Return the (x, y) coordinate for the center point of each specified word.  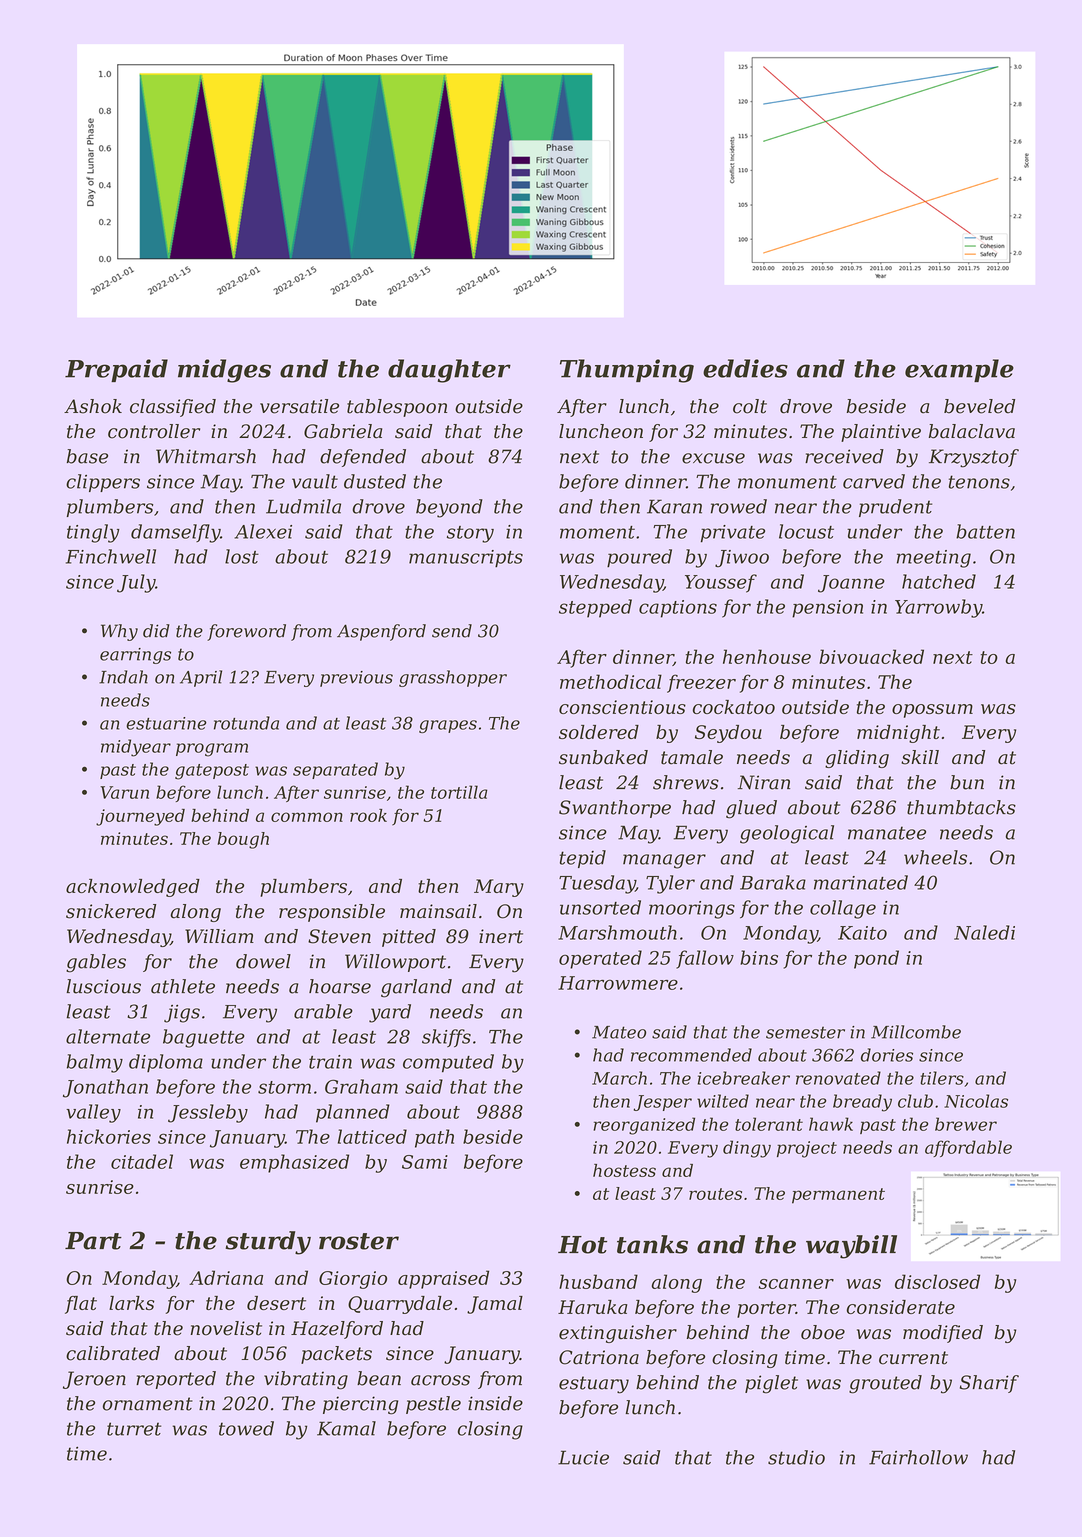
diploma (166, 1063)
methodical (611, 681)
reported (176, 1380)
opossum (932, 711)
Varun (124, 792)
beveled (979, 406)
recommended (691, 1055)
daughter (449, 371)
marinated (861, 882)
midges (224, 371)
